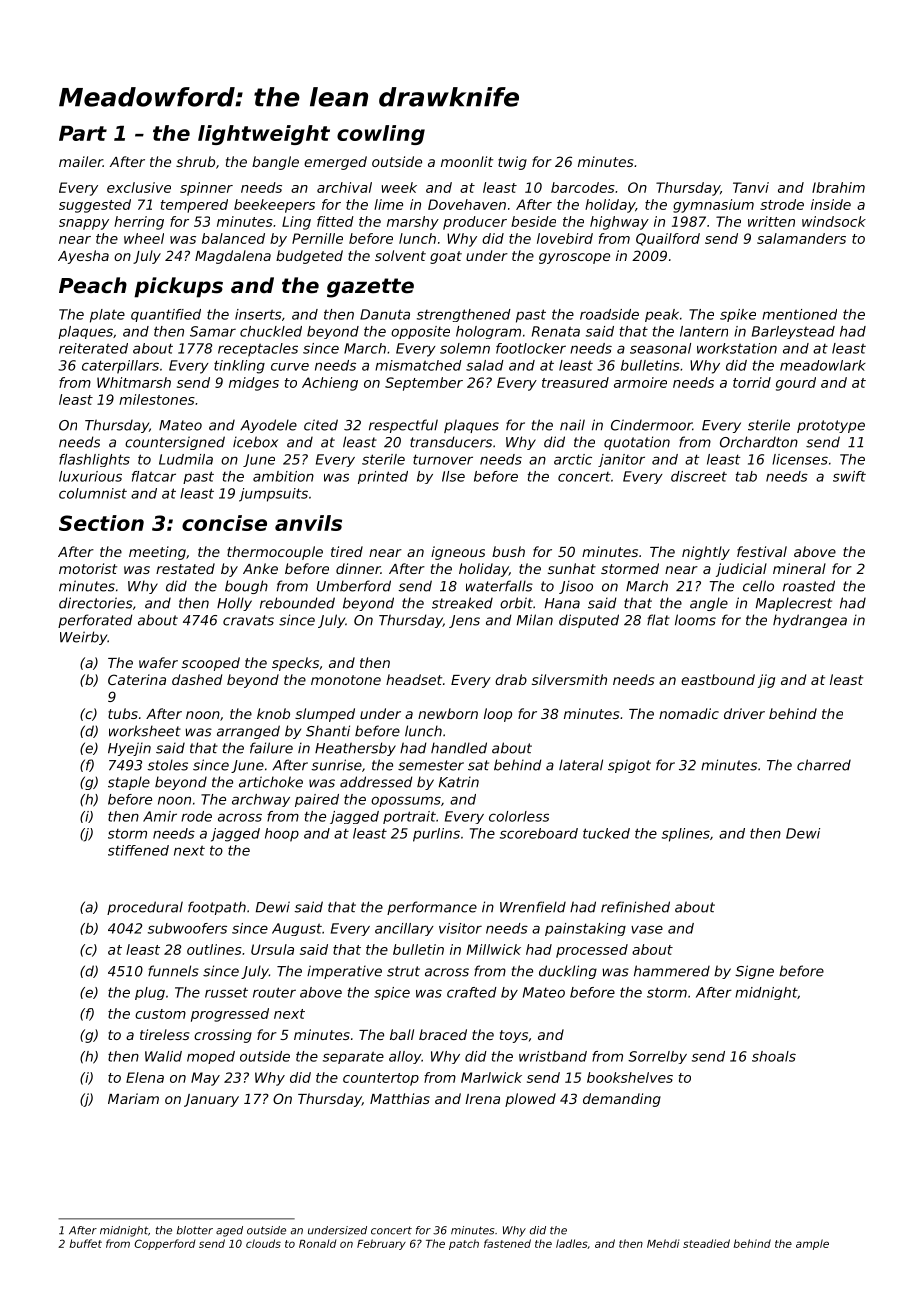 The height and width of the document is (1308, 924). What do you see at coordinates (834, 221) in the document?
I see `windsock` at bounding box center [834, 221].
